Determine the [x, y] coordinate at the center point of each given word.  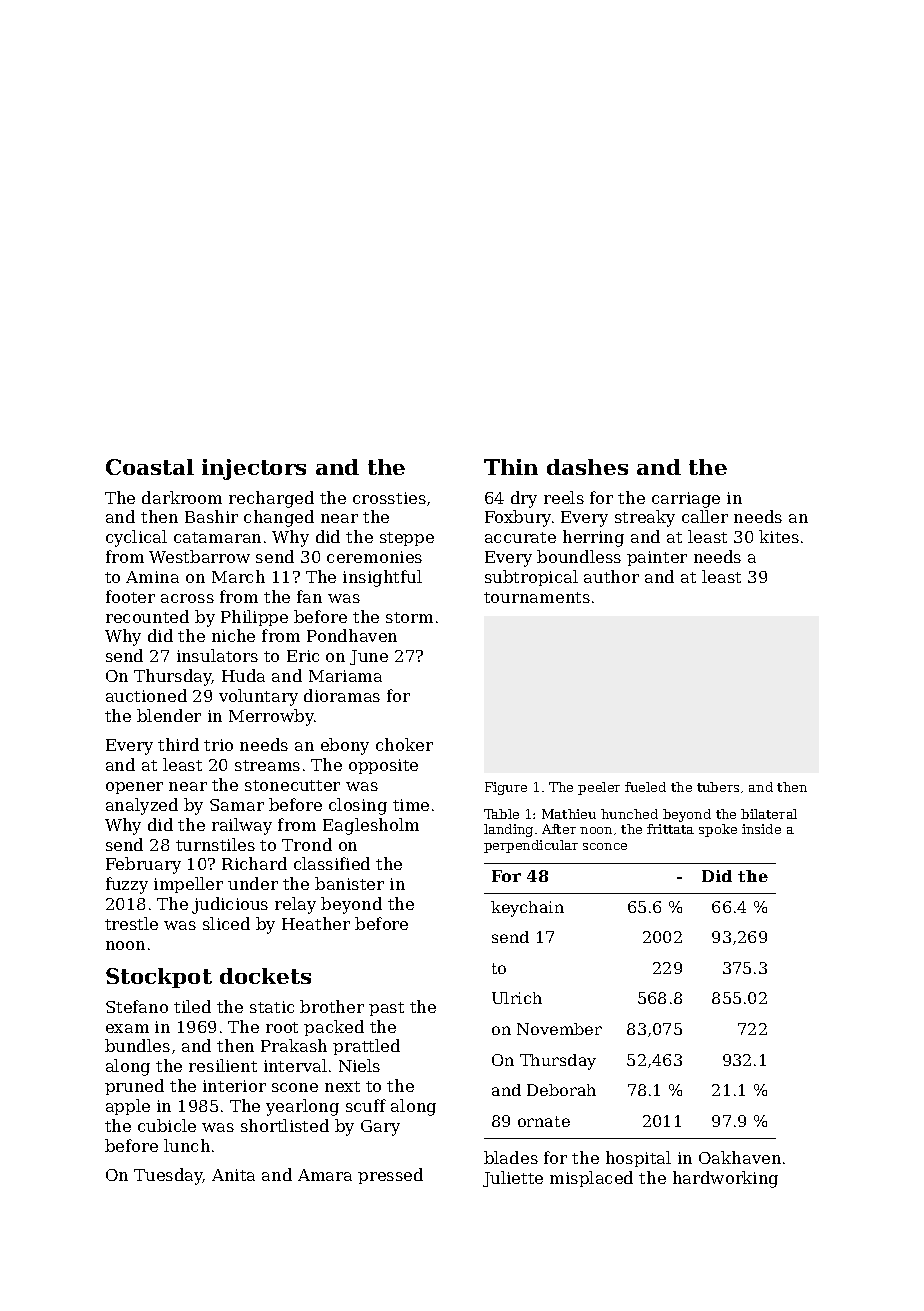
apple [128, 1107]
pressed [390, 1176]
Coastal [150, 467]
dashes [587, 467]
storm [409, 617]
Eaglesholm [371, 826]
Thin [511, 467]
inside [761, 829]
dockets [265, 976]
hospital [638, 1159]
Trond [307, 844]
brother [332, 1006]
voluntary [258, 697]
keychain [527, 909]
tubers [718, 787]
